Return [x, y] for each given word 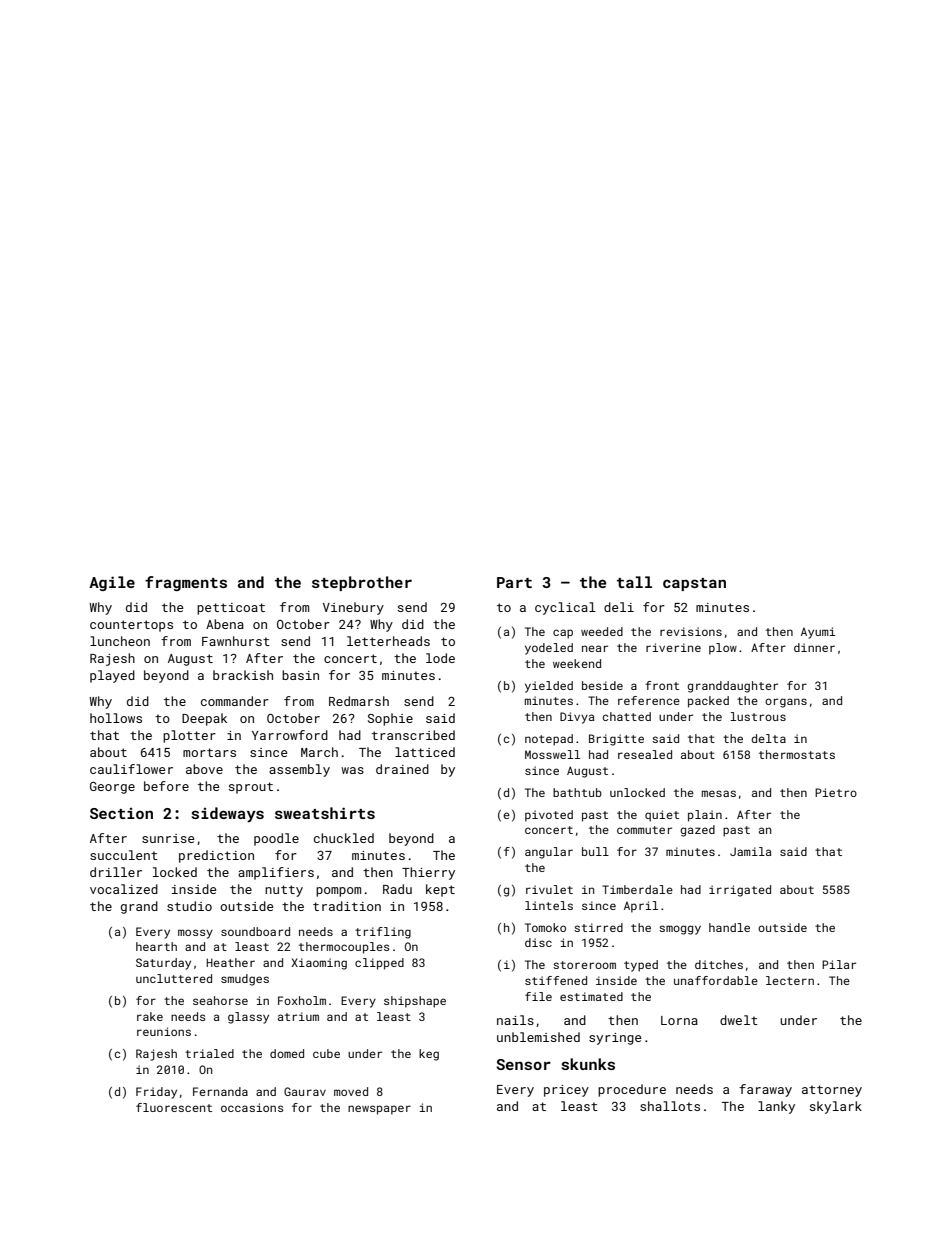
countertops [131, 626]
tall [634, 582]
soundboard [255, 931]
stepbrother [362, 583]
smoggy [680, 930]
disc [538, 942]
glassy [248, 1018]
